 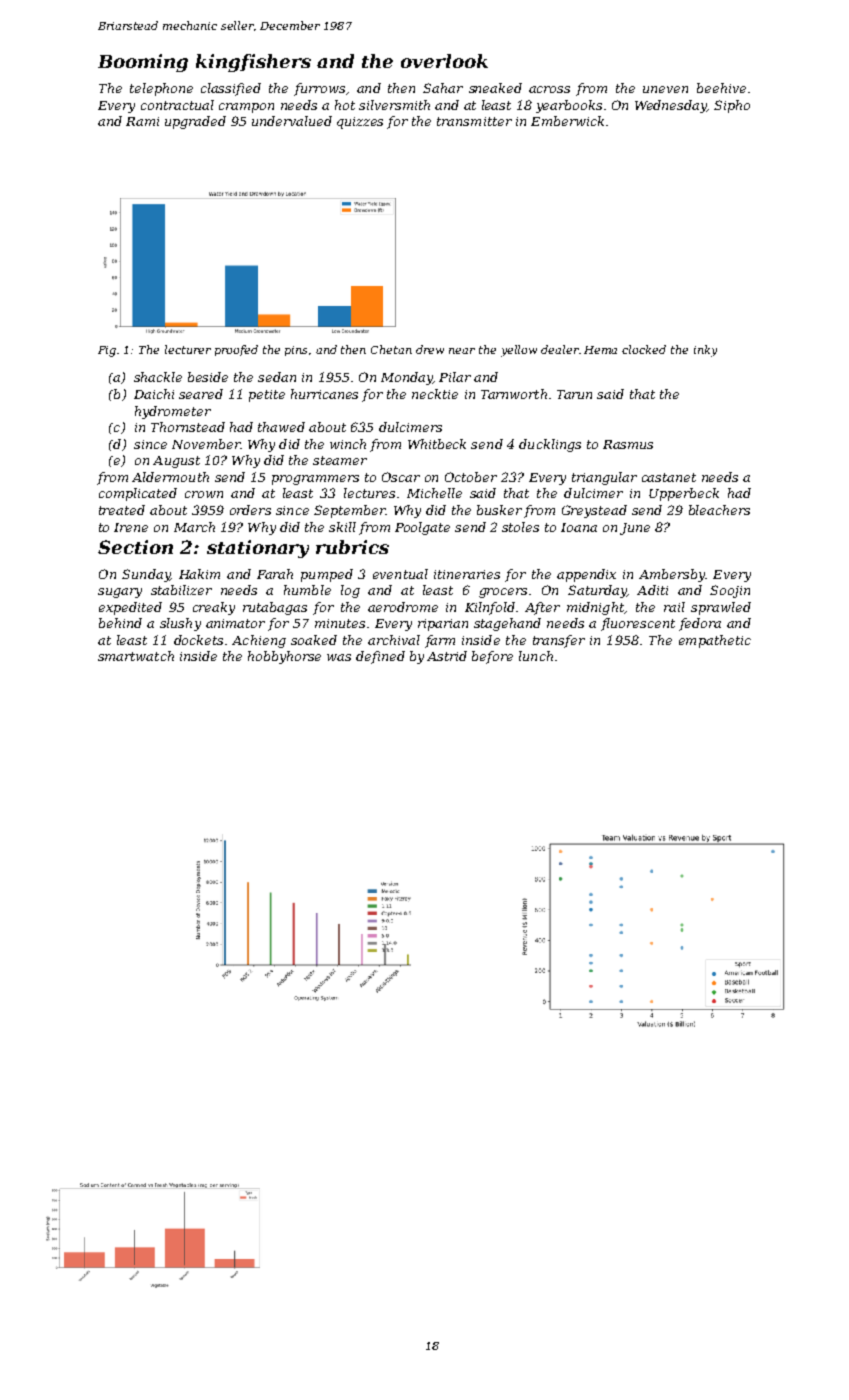 I want to click on Sipho, so click(x=732, y=106).
